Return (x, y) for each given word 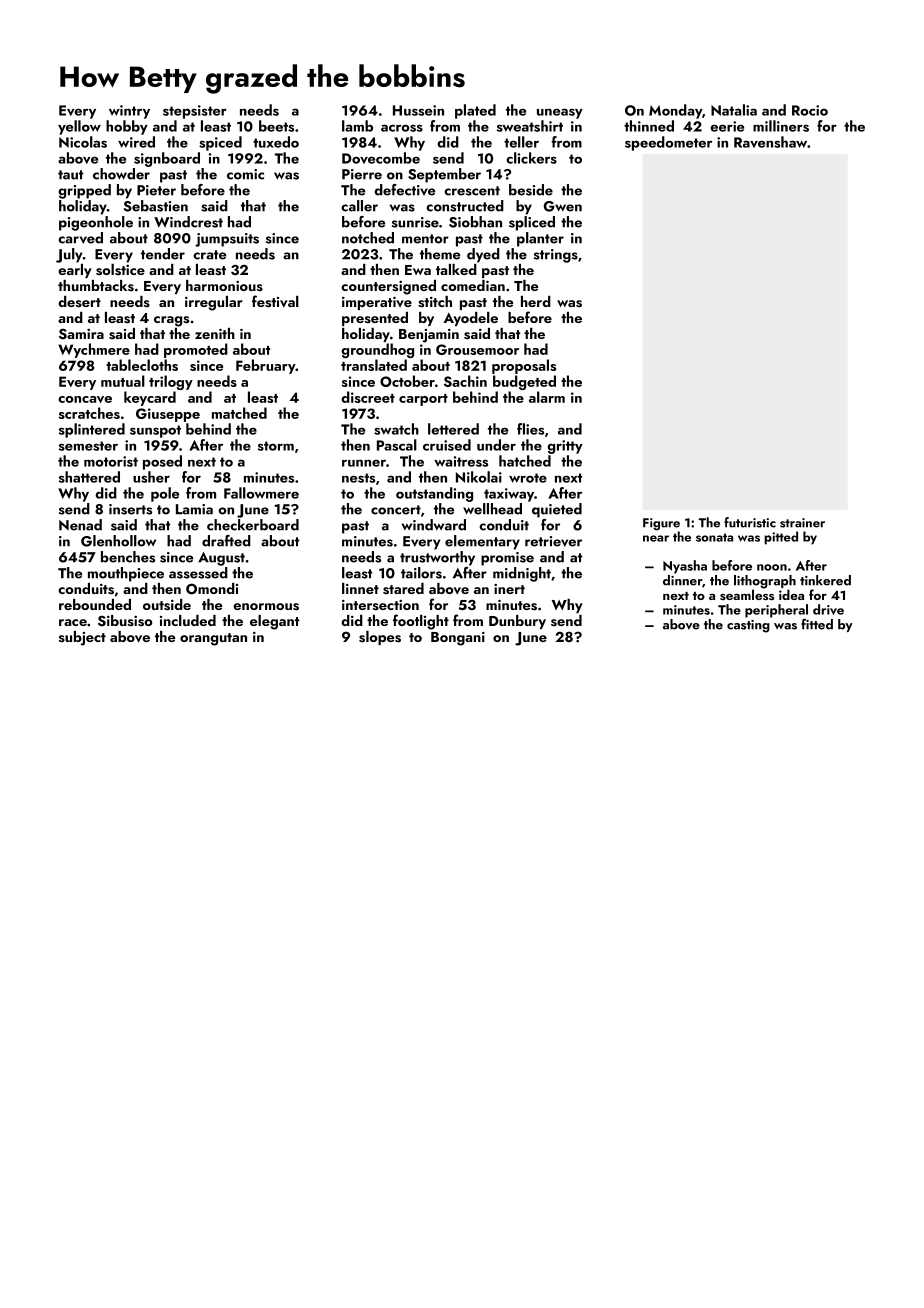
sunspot (155, 431)
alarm (547, 397)
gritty (565, 447)
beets (276, 126)
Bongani (458, 639)
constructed (465, 206)
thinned (649, 126)
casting (748, 626)
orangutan (213, 639)
